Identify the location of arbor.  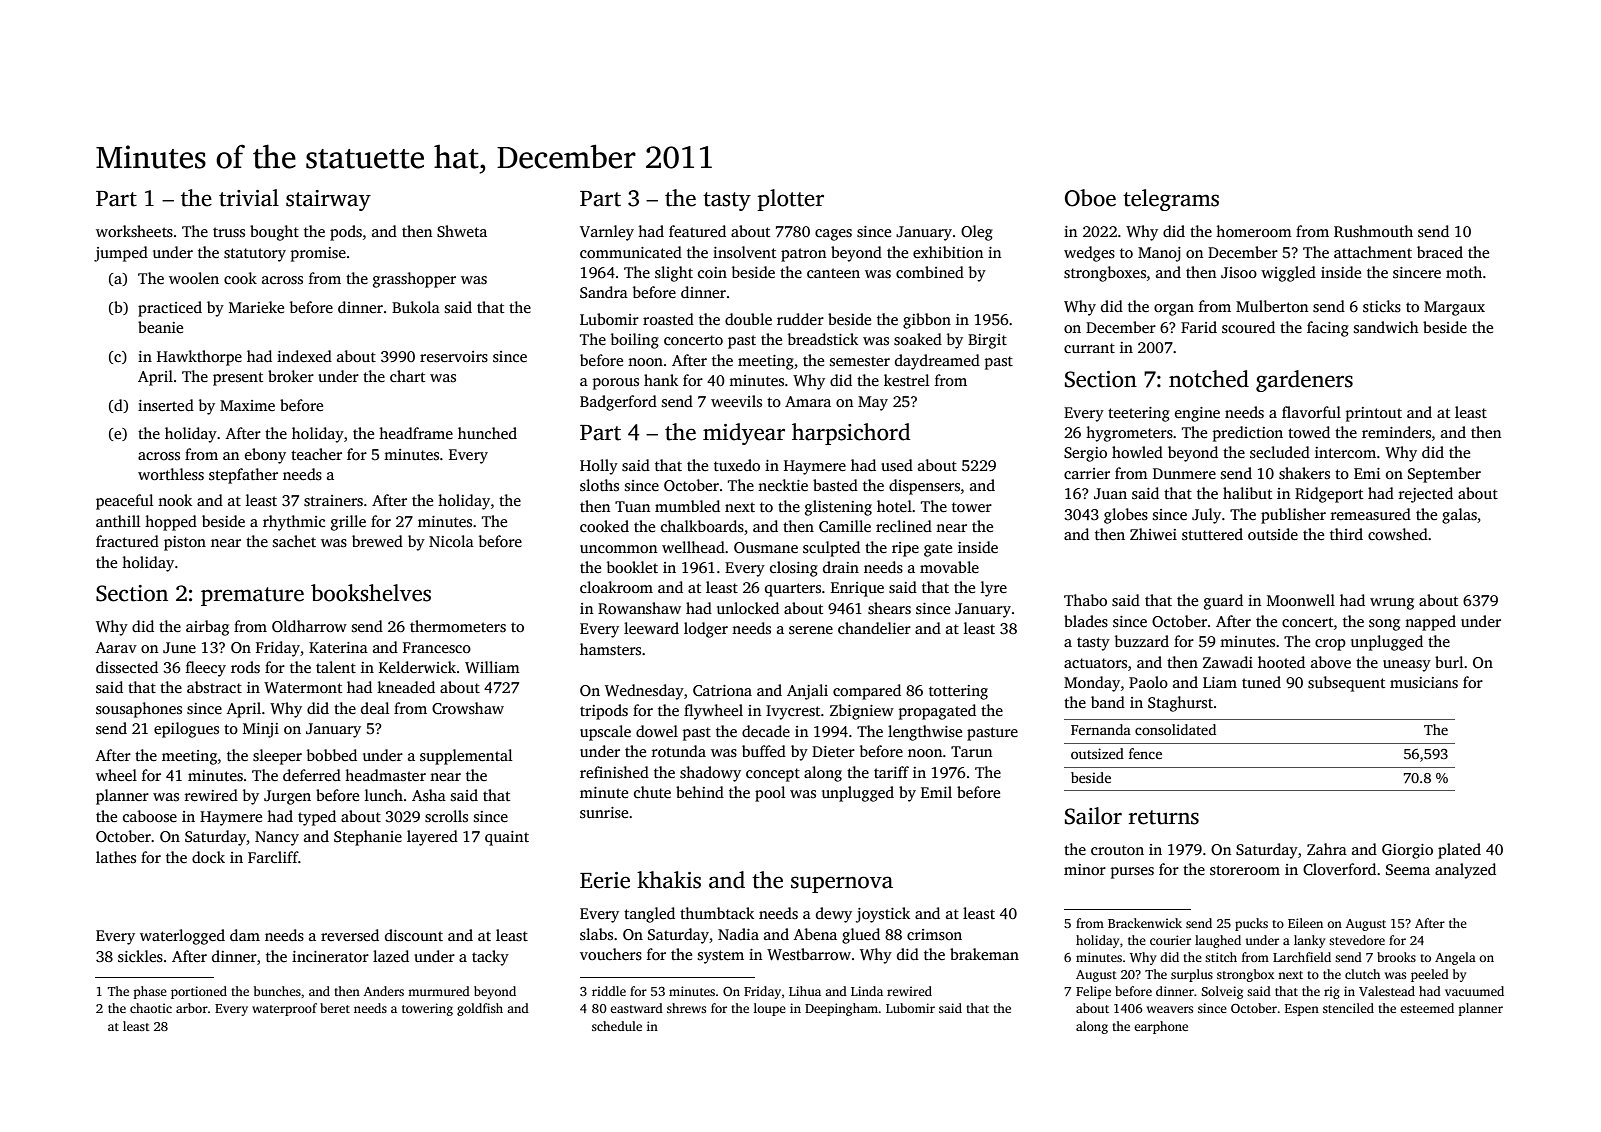
(192, 1008).
